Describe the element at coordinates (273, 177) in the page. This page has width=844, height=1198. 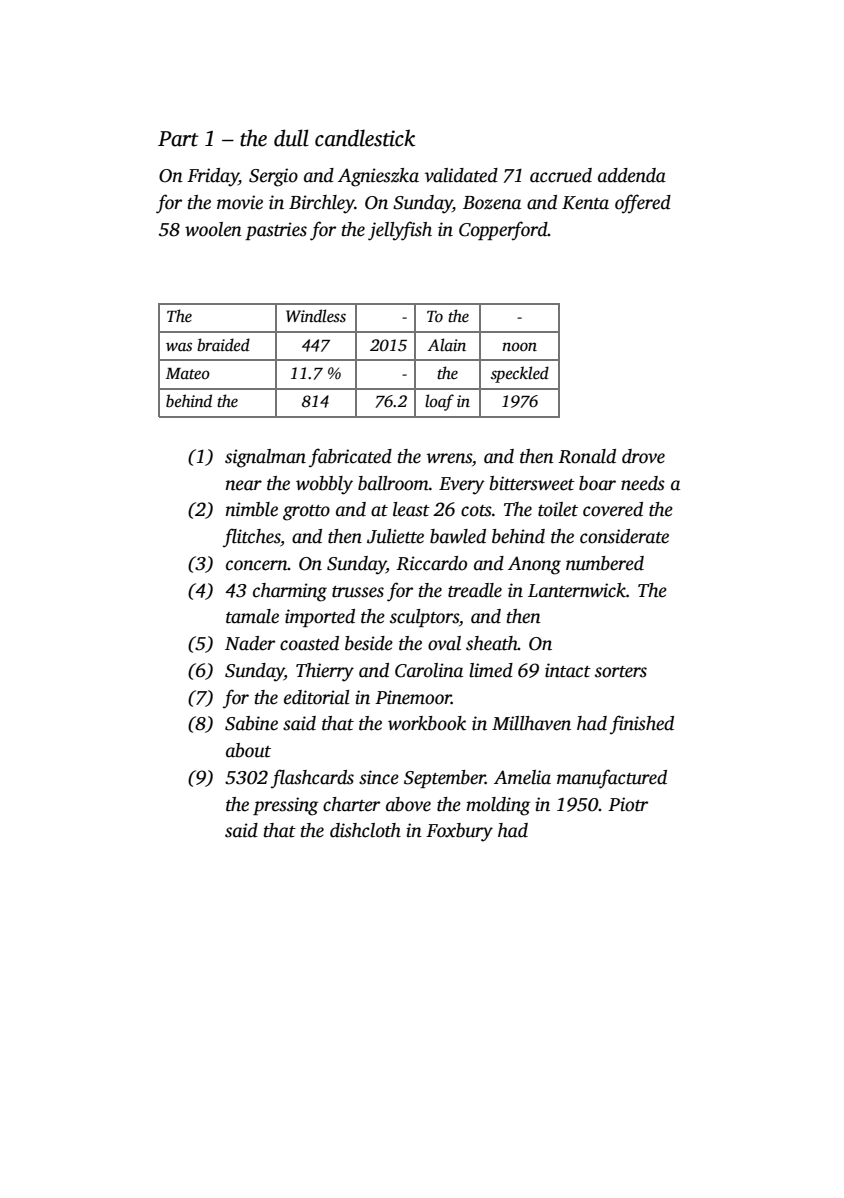
I see `Sergio` at that location.
